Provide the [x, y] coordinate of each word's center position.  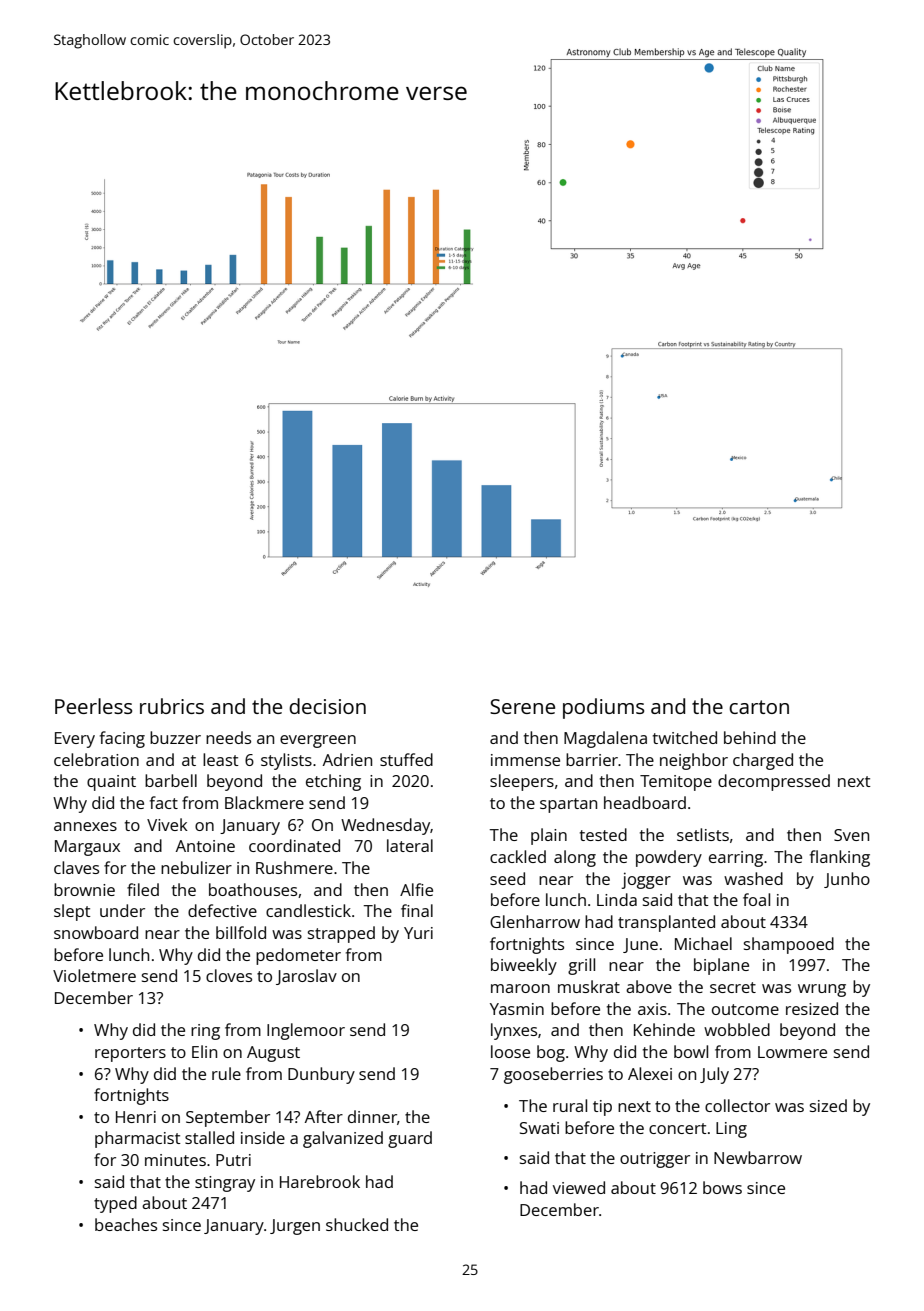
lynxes [514, 1031]
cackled [518, 856]
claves [76, 867]
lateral [410, 845]
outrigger [655, 1160]
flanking [840, 858]
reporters [130, 1054]
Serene [522, 706]
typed [115, 1204]
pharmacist [138, 1139]
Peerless [93, 706]
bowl [691, 1051]
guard [410, 1139]
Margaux [87, 848]
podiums [603, 708]
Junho [847, 880]
